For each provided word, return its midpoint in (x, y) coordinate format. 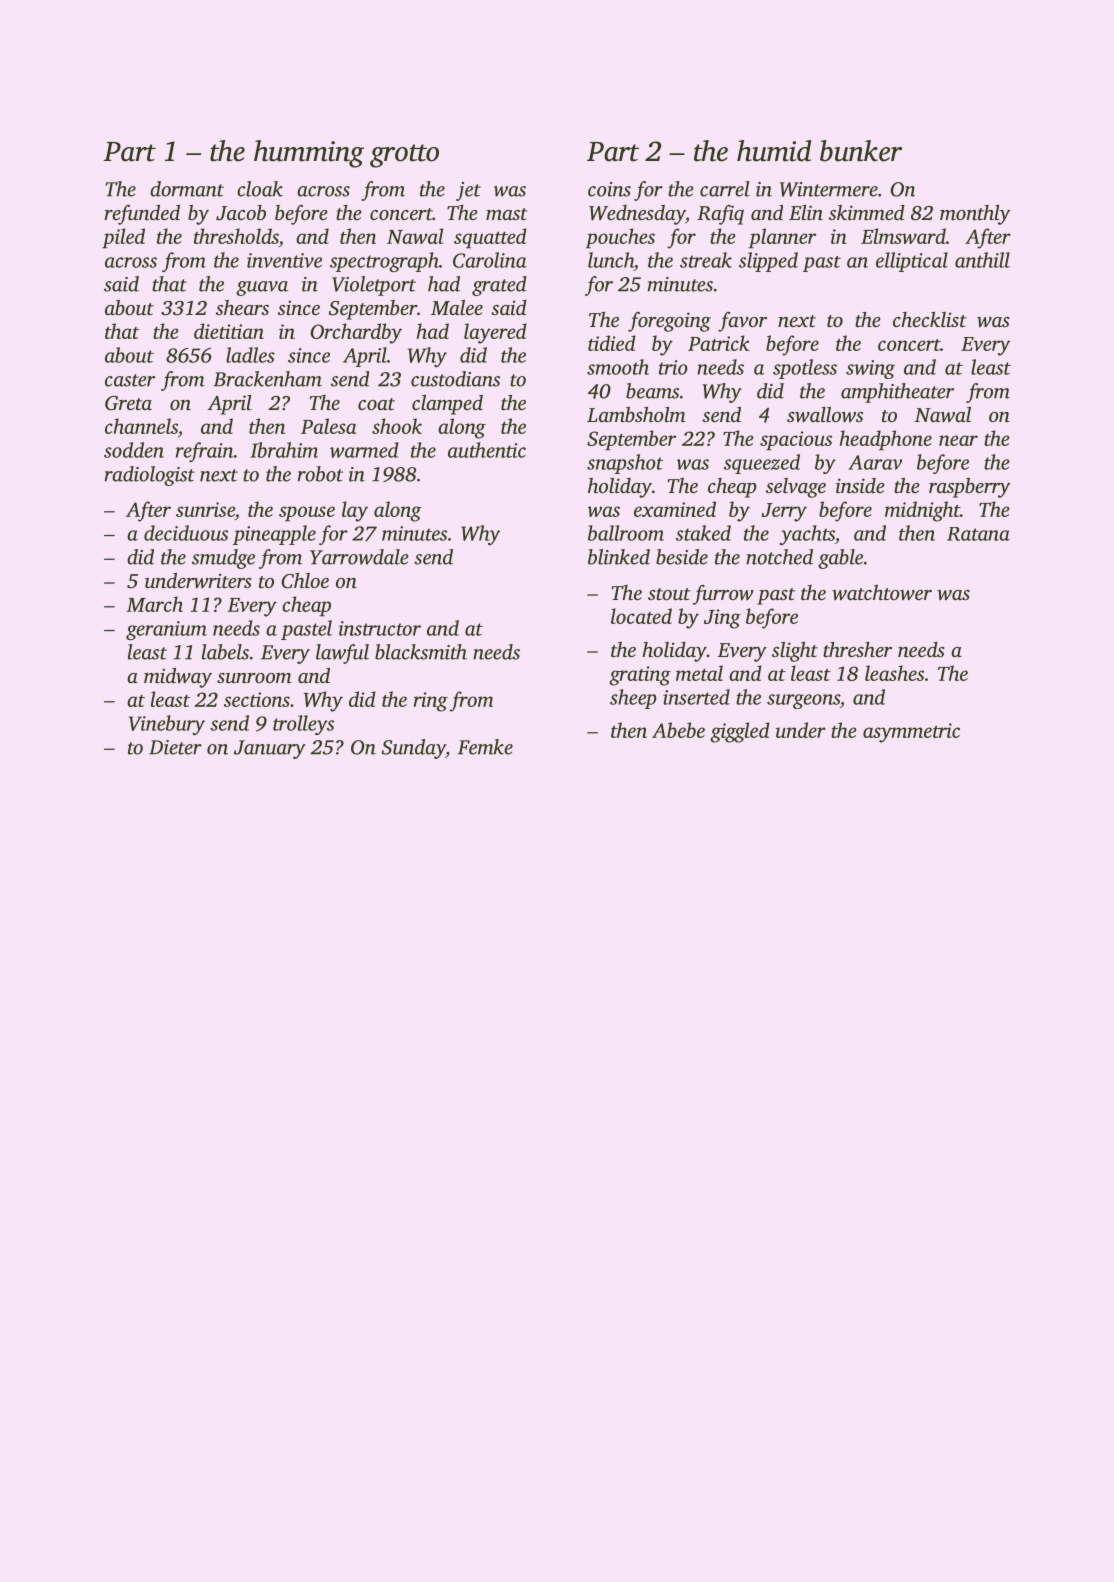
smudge (223, 559)
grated (499, 286)
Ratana (978, 534)
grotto (404, 156)
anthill (982, 260)
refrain (205, 452)
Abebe (678, 730)
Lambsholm (636, 414)
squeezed (762, 464)
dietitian (229, 331)
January (270, 749)
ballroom (626, 533)
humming (309, 154)
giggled (740, 732)
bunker (861, 151)
